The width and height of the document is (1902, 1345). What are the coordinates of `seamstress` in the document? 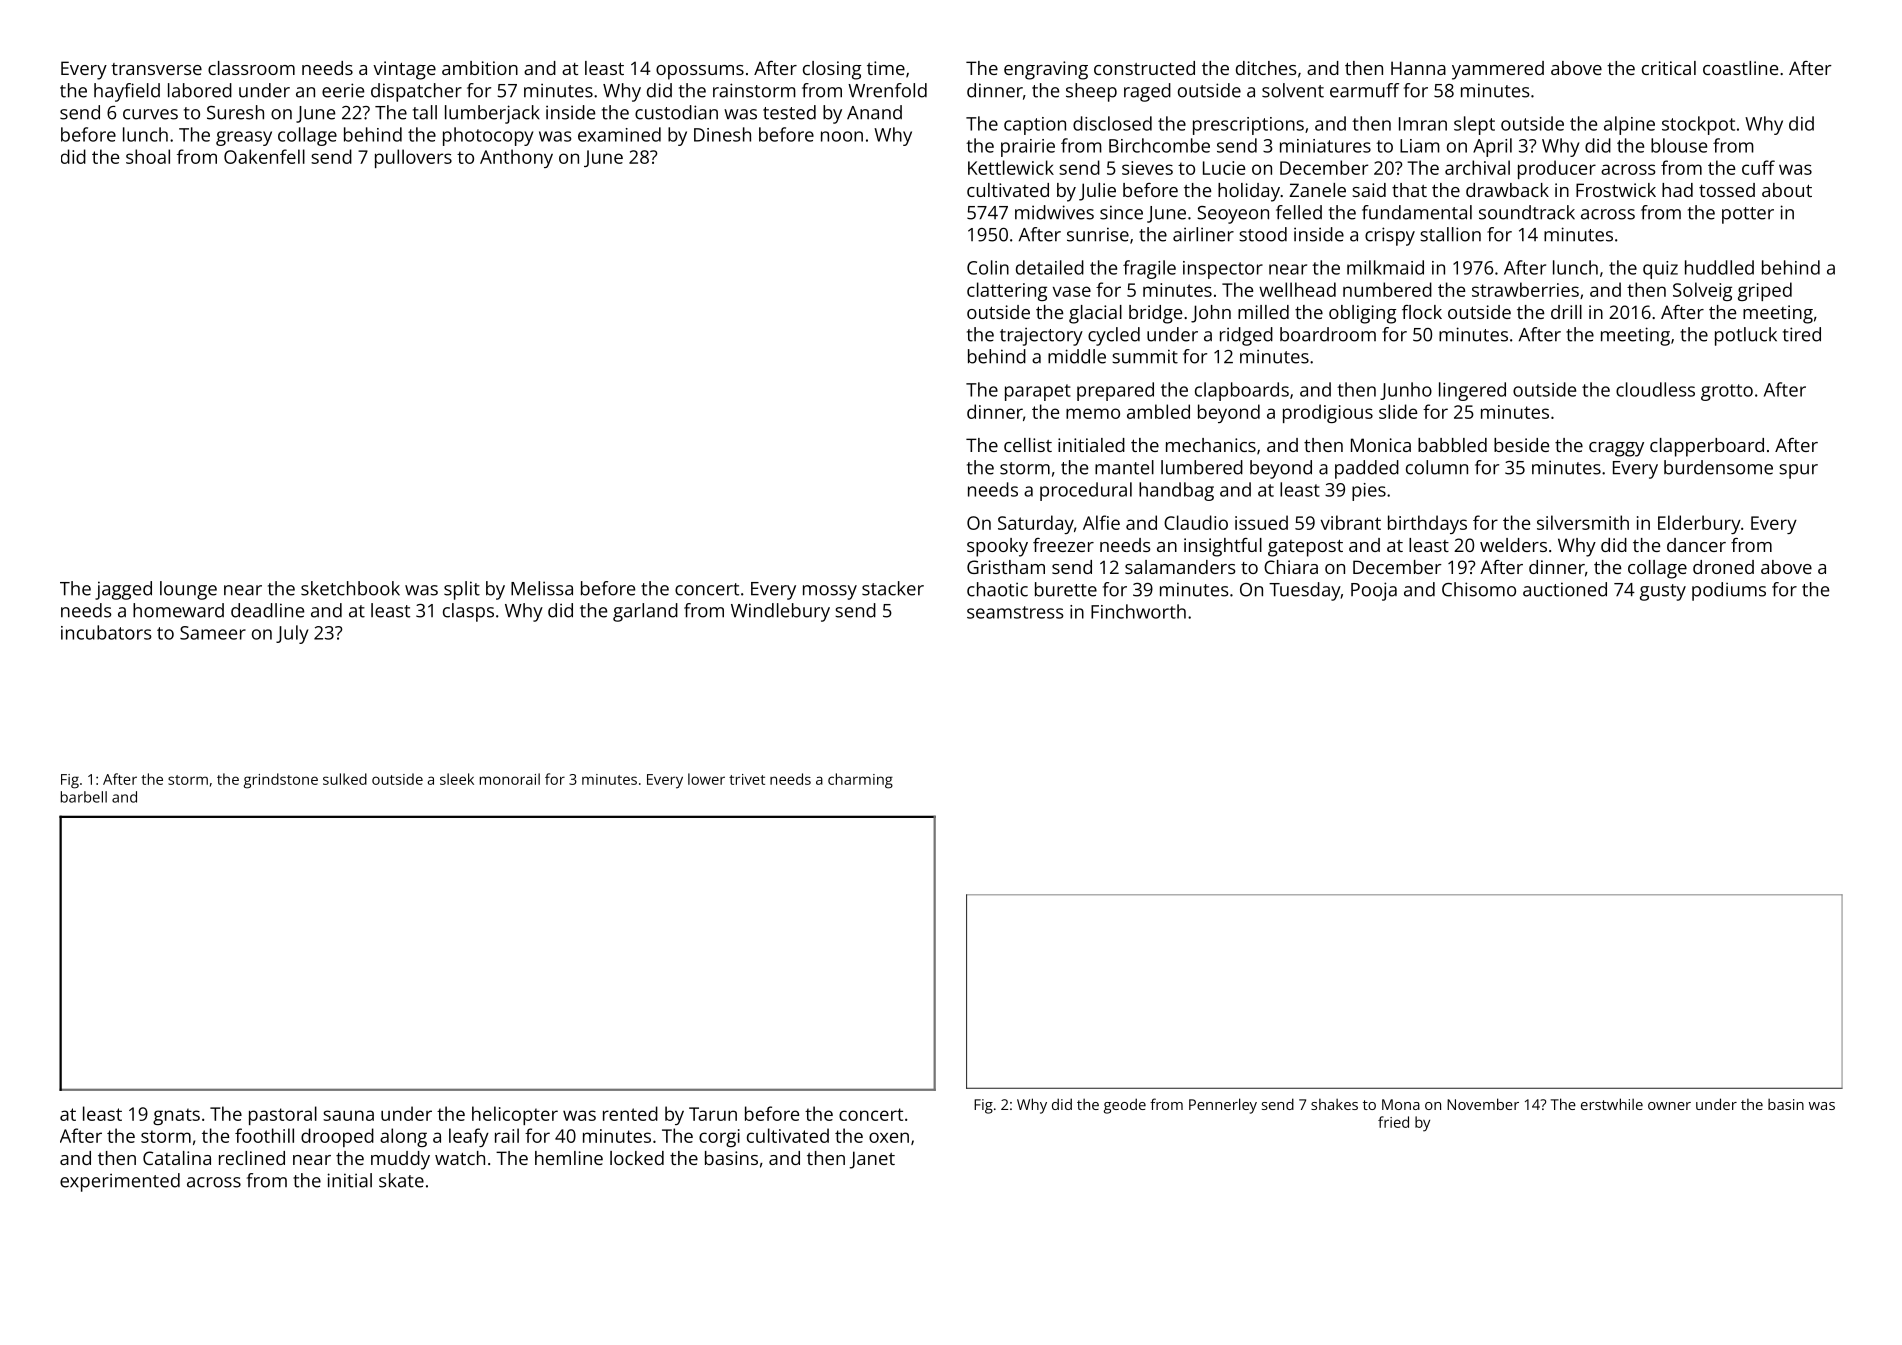 It's located at (1015, 612).
